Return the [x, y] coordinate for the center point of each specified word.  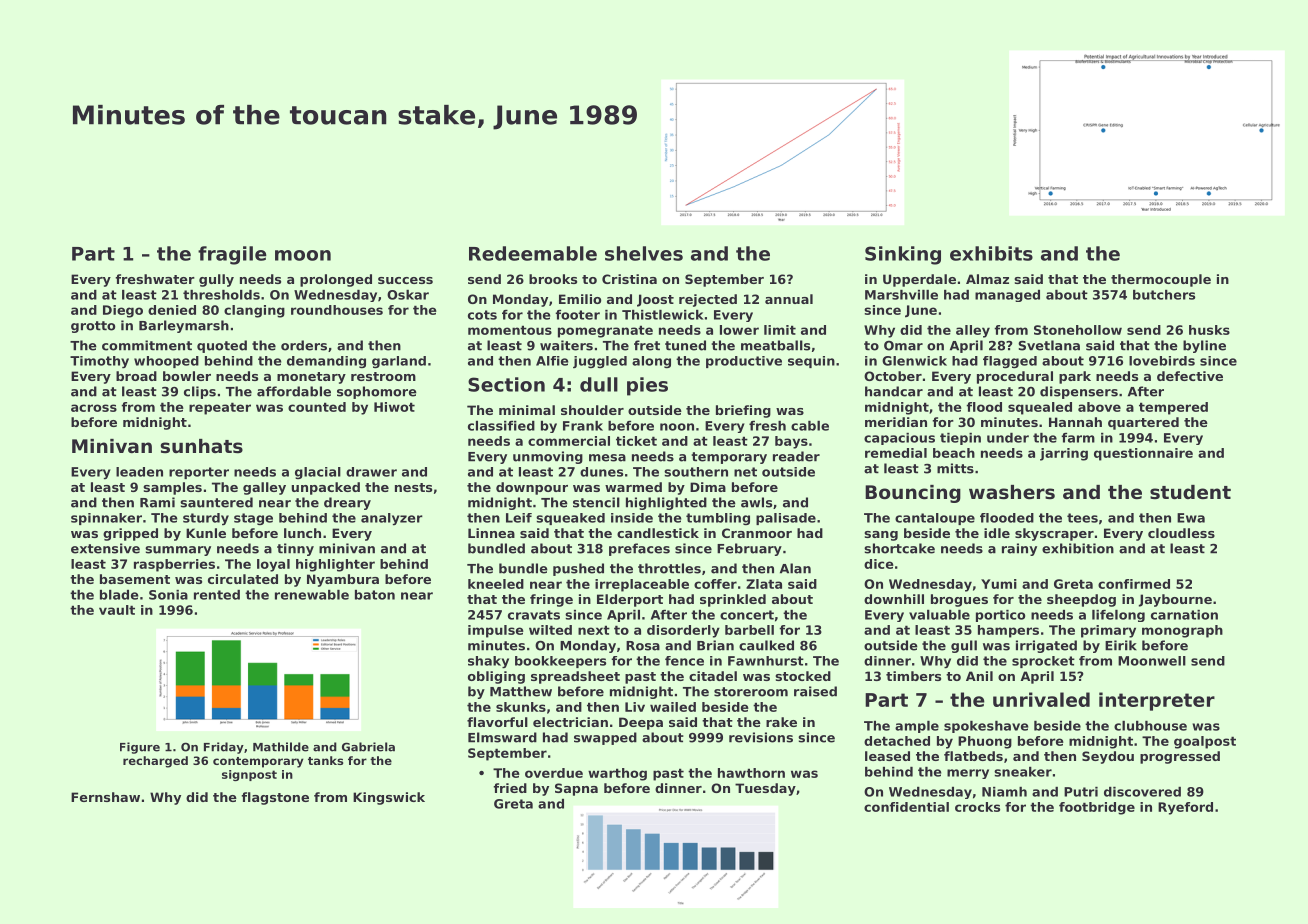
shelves [644, 253]
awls [756, 502]
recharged [155, 762]
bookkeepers [560, 662]
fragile [232, 255]
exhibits [991, 253]
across [94, 408]
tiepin [960, 439]
